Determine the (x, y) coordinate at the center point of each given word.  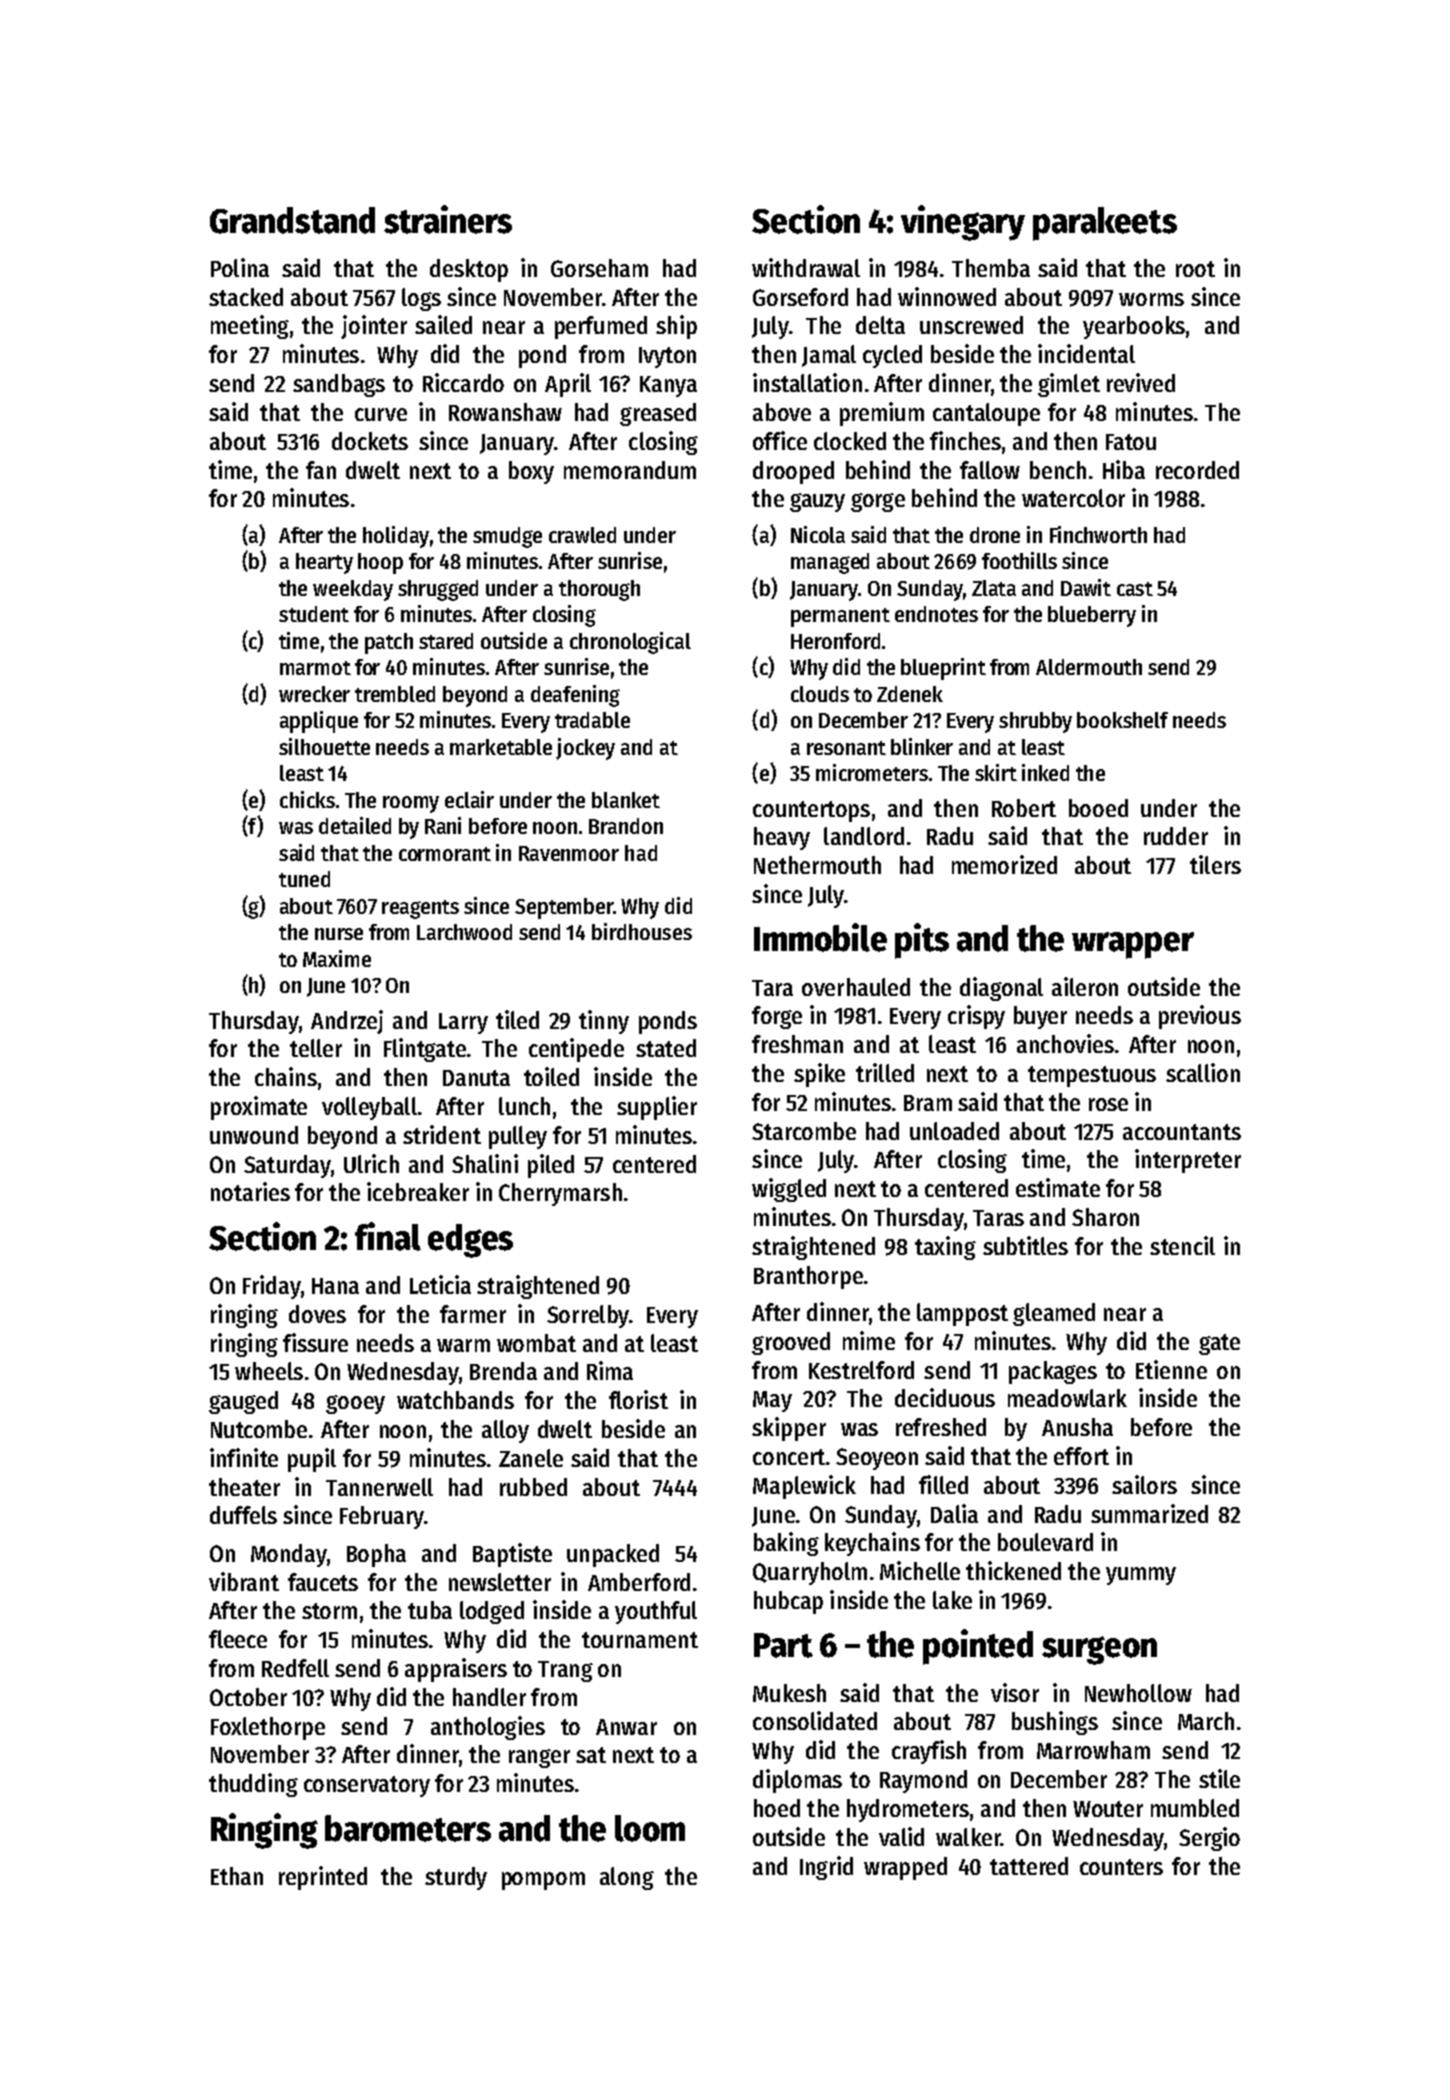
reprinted (323, 1878)
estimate (1058, 1187)
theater (244, 1487)
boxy (531, 472)
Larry (463, 1023)
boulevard (1045, 1542)
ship (676, 327)
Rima (610, 1370)
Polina (240, 267)
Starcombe (804, 1131)
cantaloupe (986, 414)
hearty (324, 563)
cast (1135, 589)
